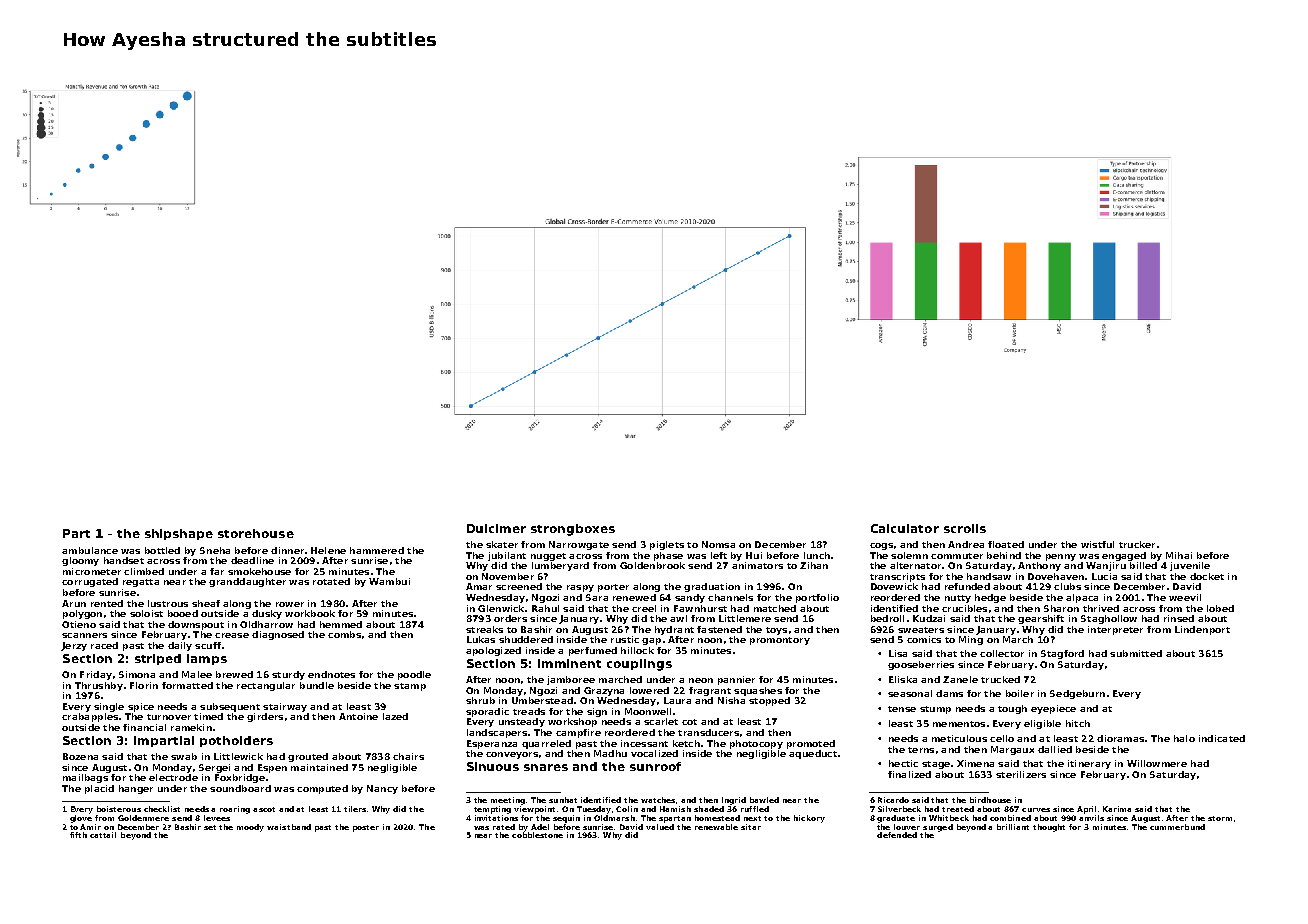 The width and height of the document is (1308, 924). Describe the element at coordinates (90, 550) in the document. I see `ambulance` at that location.
